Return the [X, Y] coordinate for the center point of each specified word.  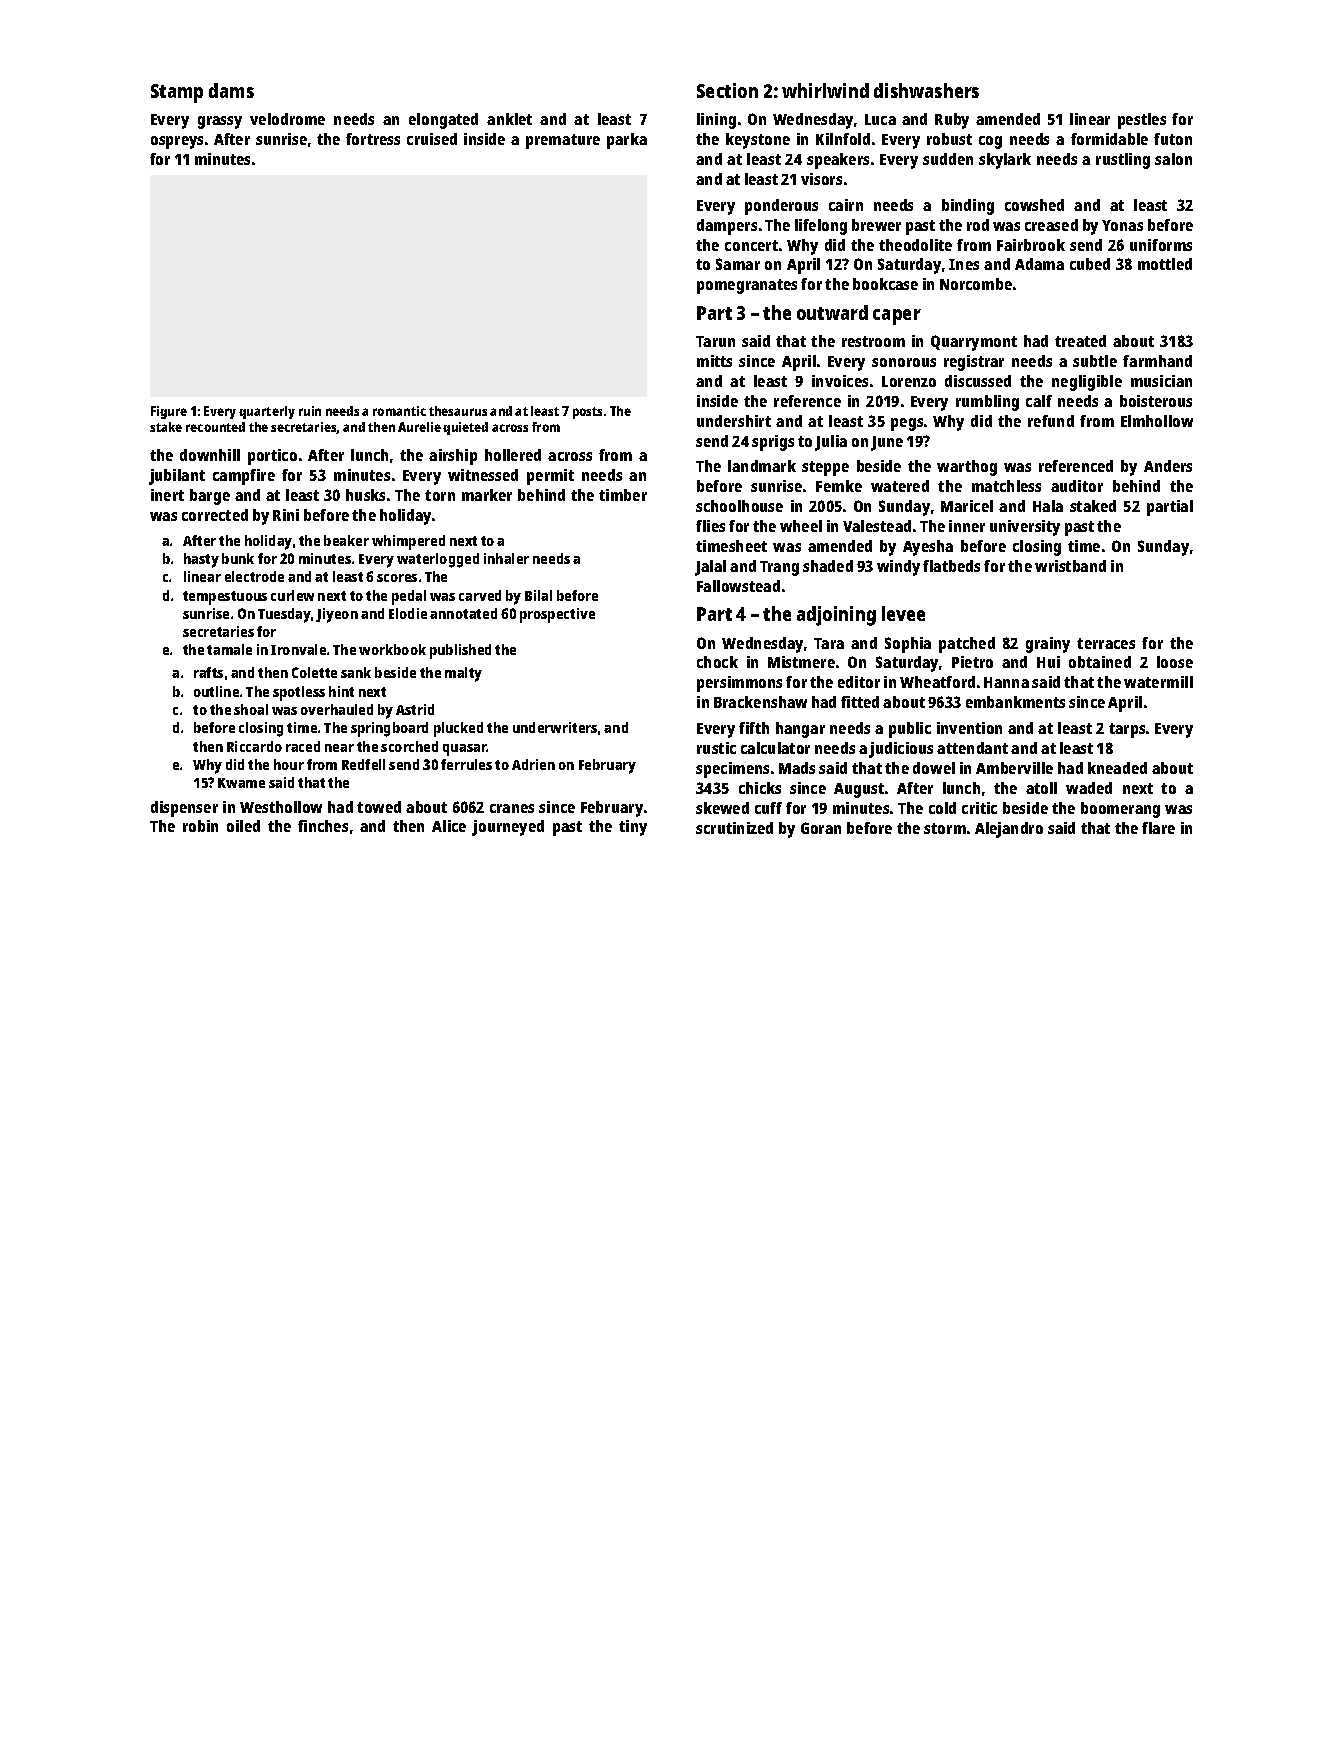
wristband [1070, 566]
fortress [373, 139]
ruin [310, 411]
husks [365, 495]
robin [200, 826]
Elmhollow [1157, 421]
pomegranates [747, 286]
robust [949, 139]
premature [563, 141]
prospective [557, 615]
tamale [229, 649]
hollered [513, 455]
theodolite [915, 245]
